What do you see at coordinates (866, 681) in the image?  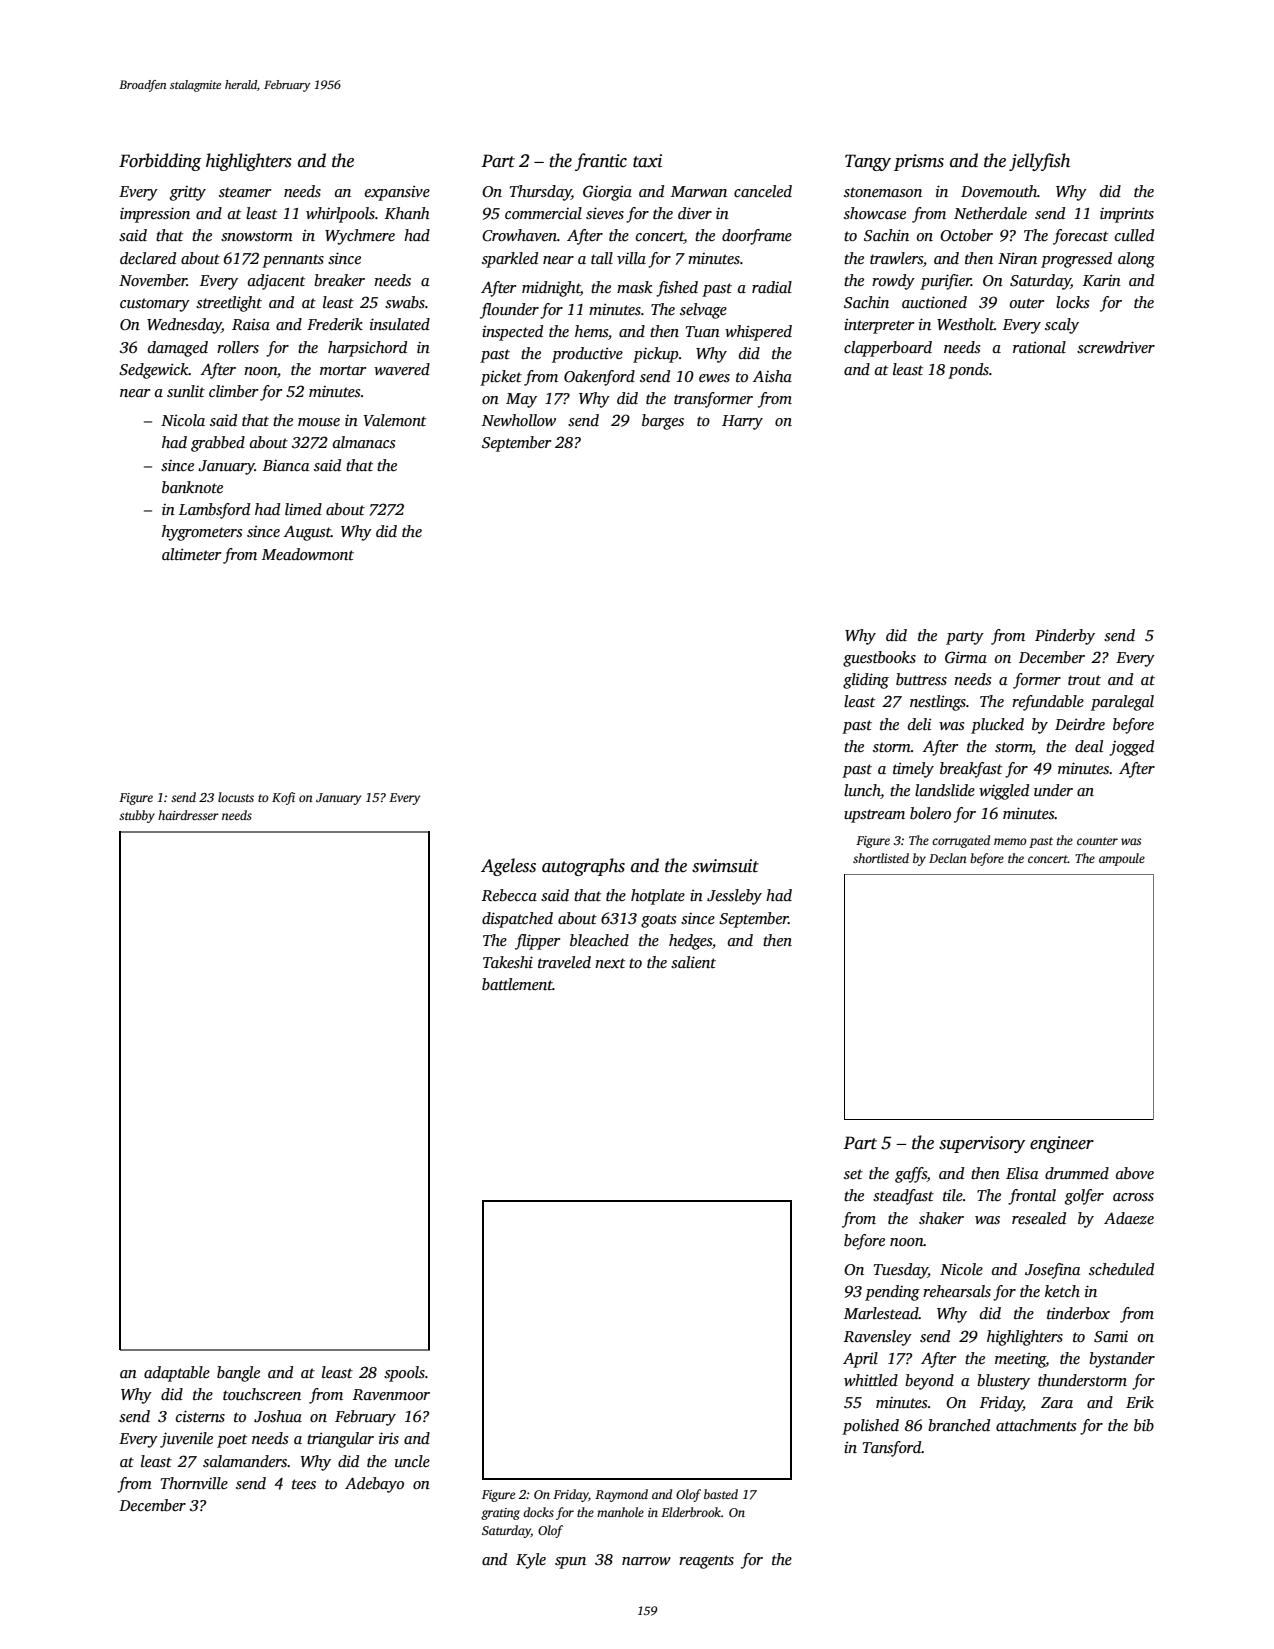 I see `gliding` at bounding box center [866, 681].
